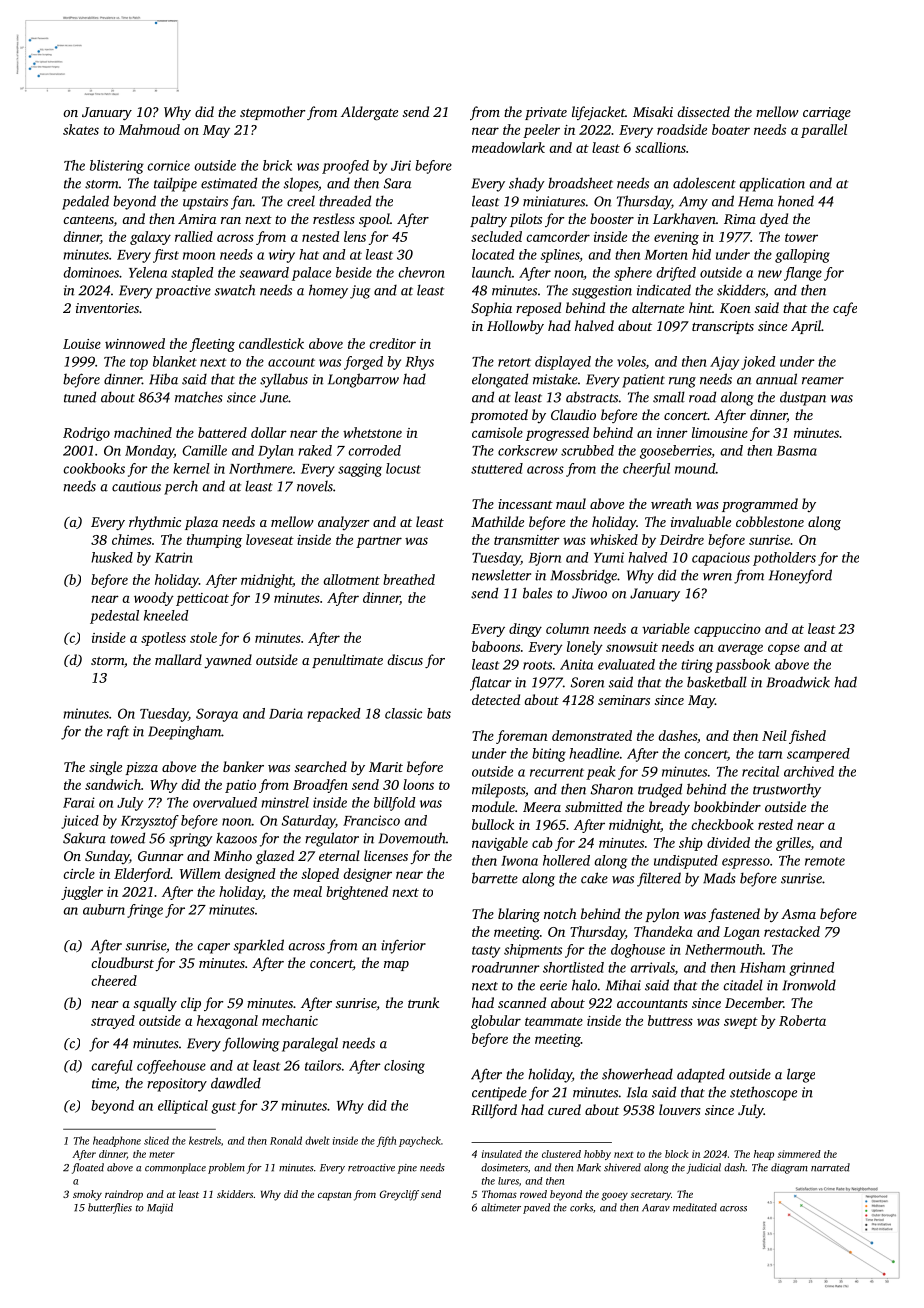  I want to click on parallel, so click(824, 131).
